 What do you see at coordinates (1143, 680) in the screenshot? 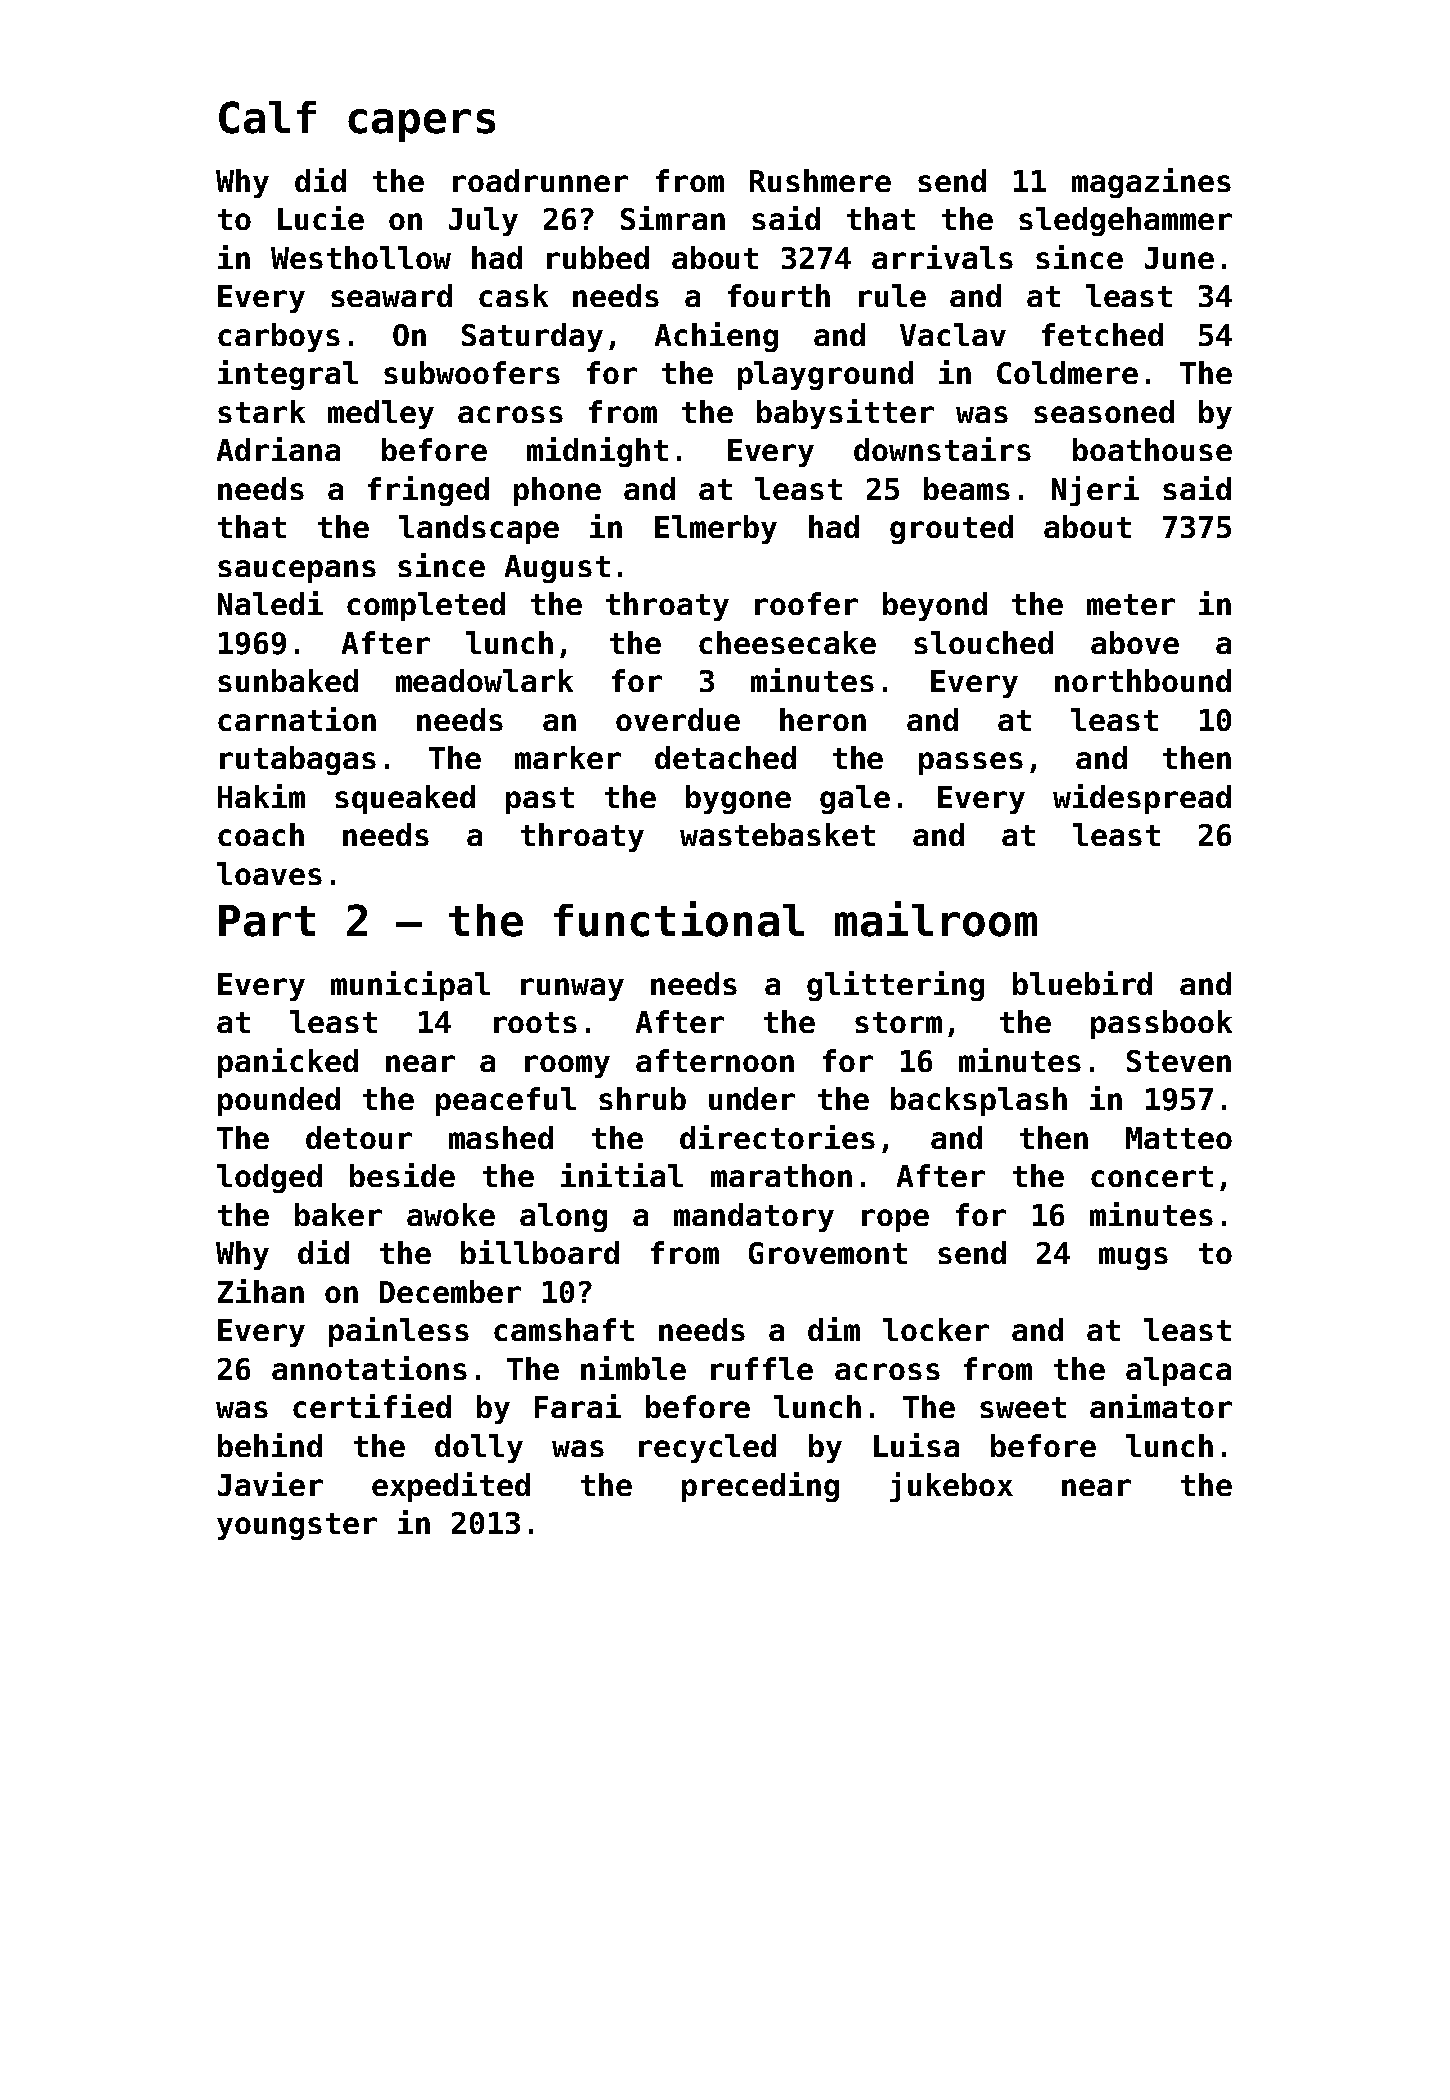
I see `northbound` at bounding box center [1143, 680].
